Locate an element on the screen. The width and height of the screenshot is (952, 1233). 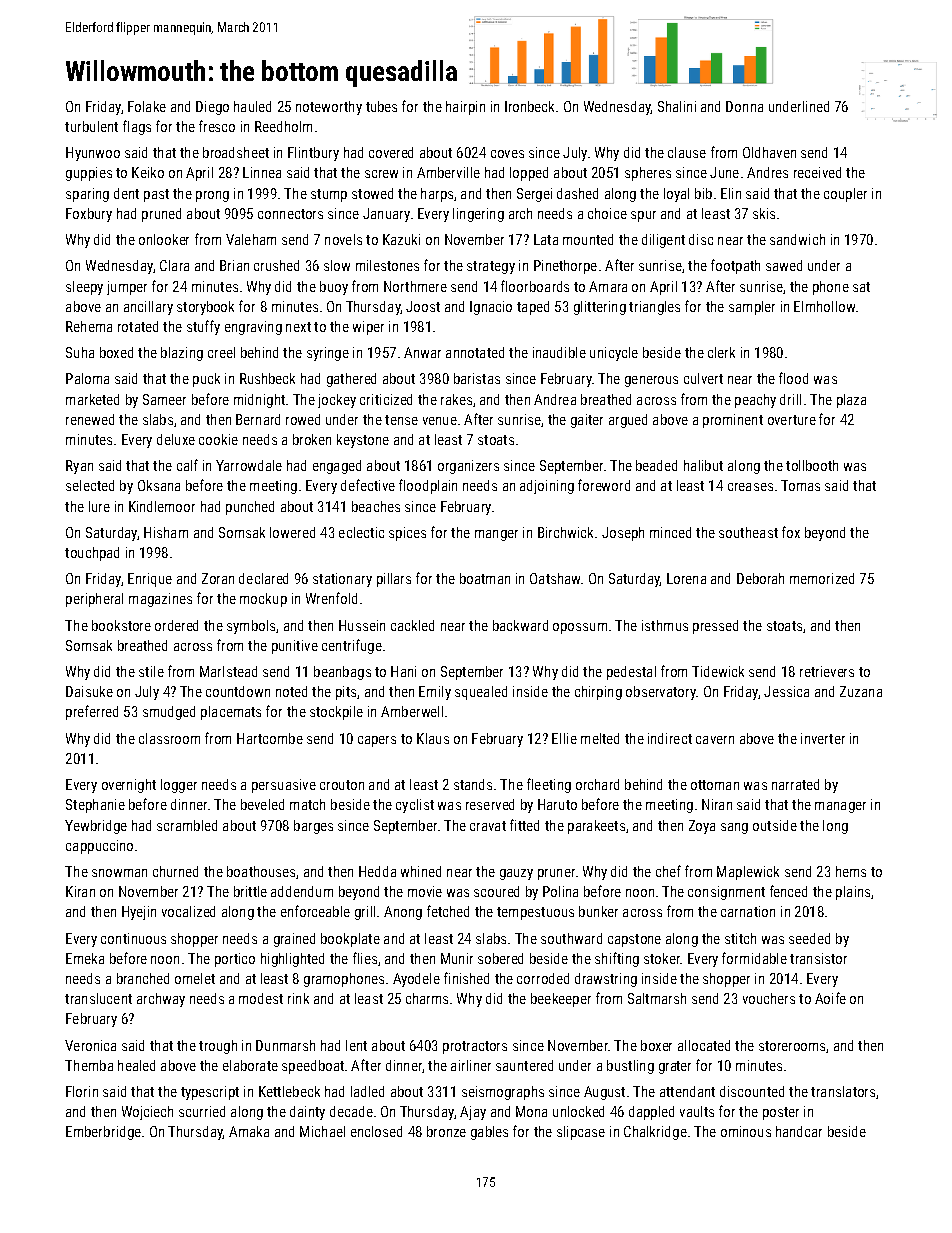
Oatshaw is located at coordinates (555, 578).
